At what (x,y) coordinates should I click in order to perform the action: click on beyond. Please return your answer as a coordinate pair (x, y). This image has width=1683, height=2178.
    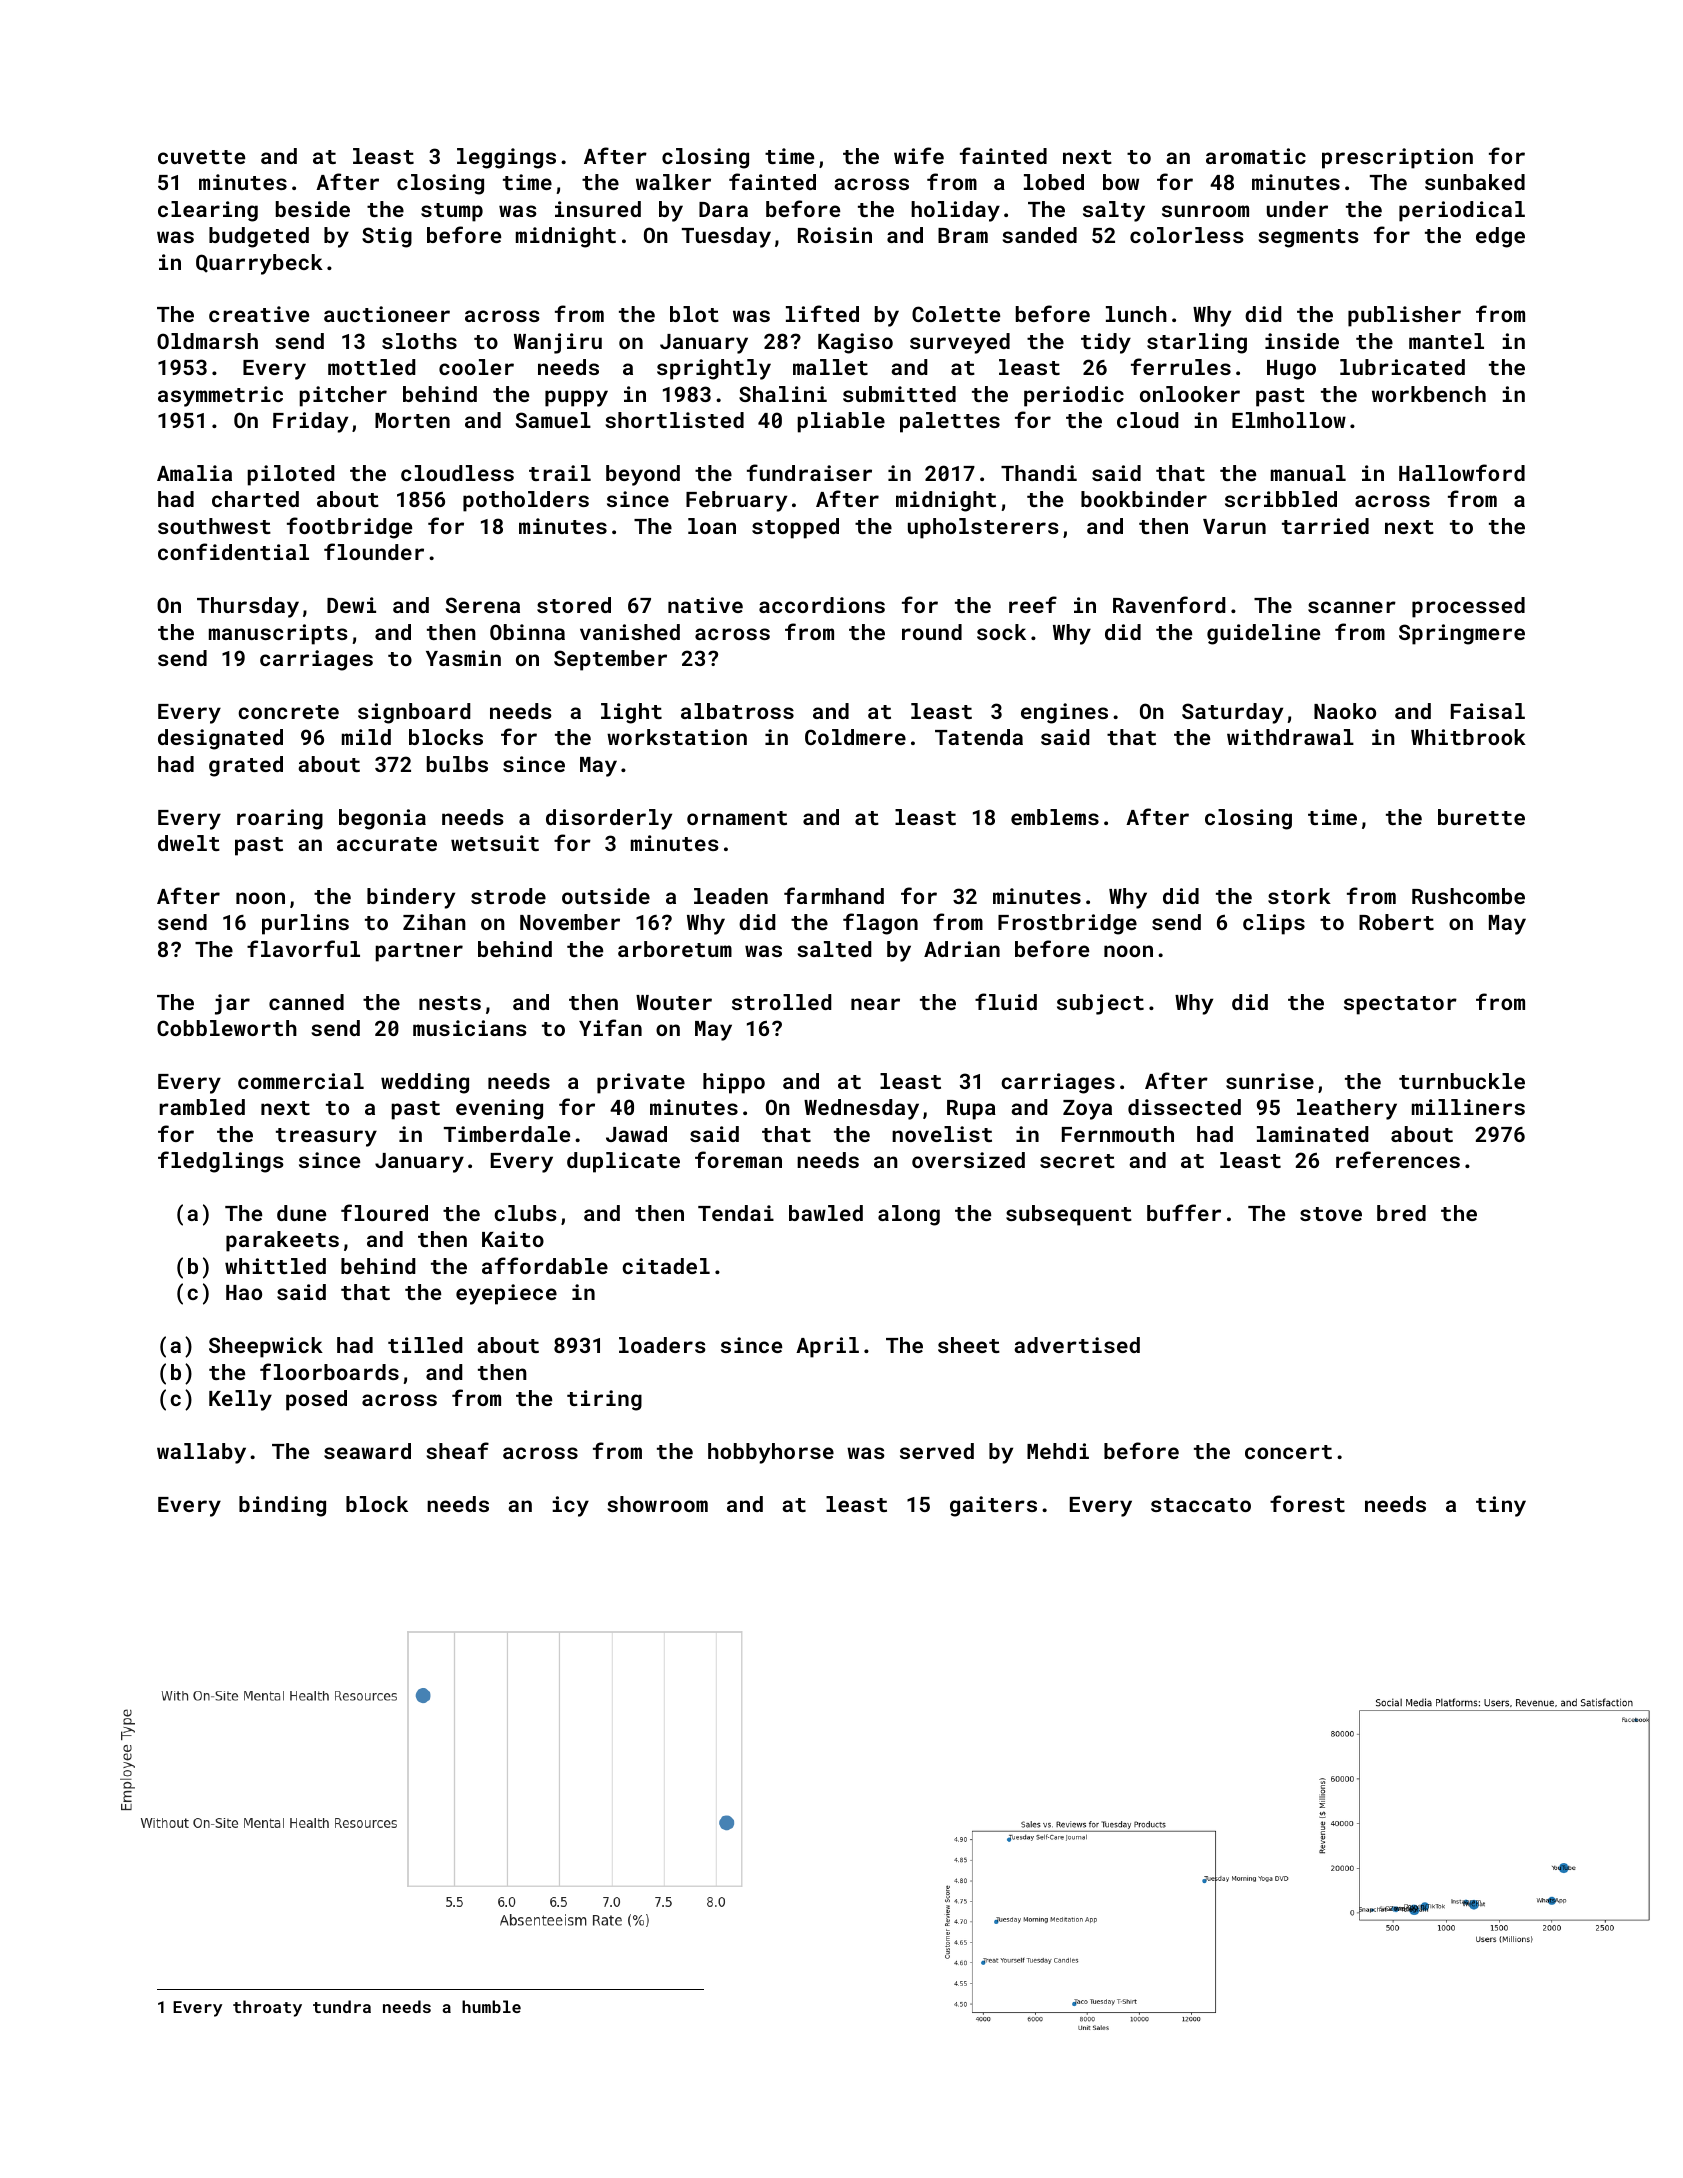
    Looking at the image, I should click on (643, 475).
